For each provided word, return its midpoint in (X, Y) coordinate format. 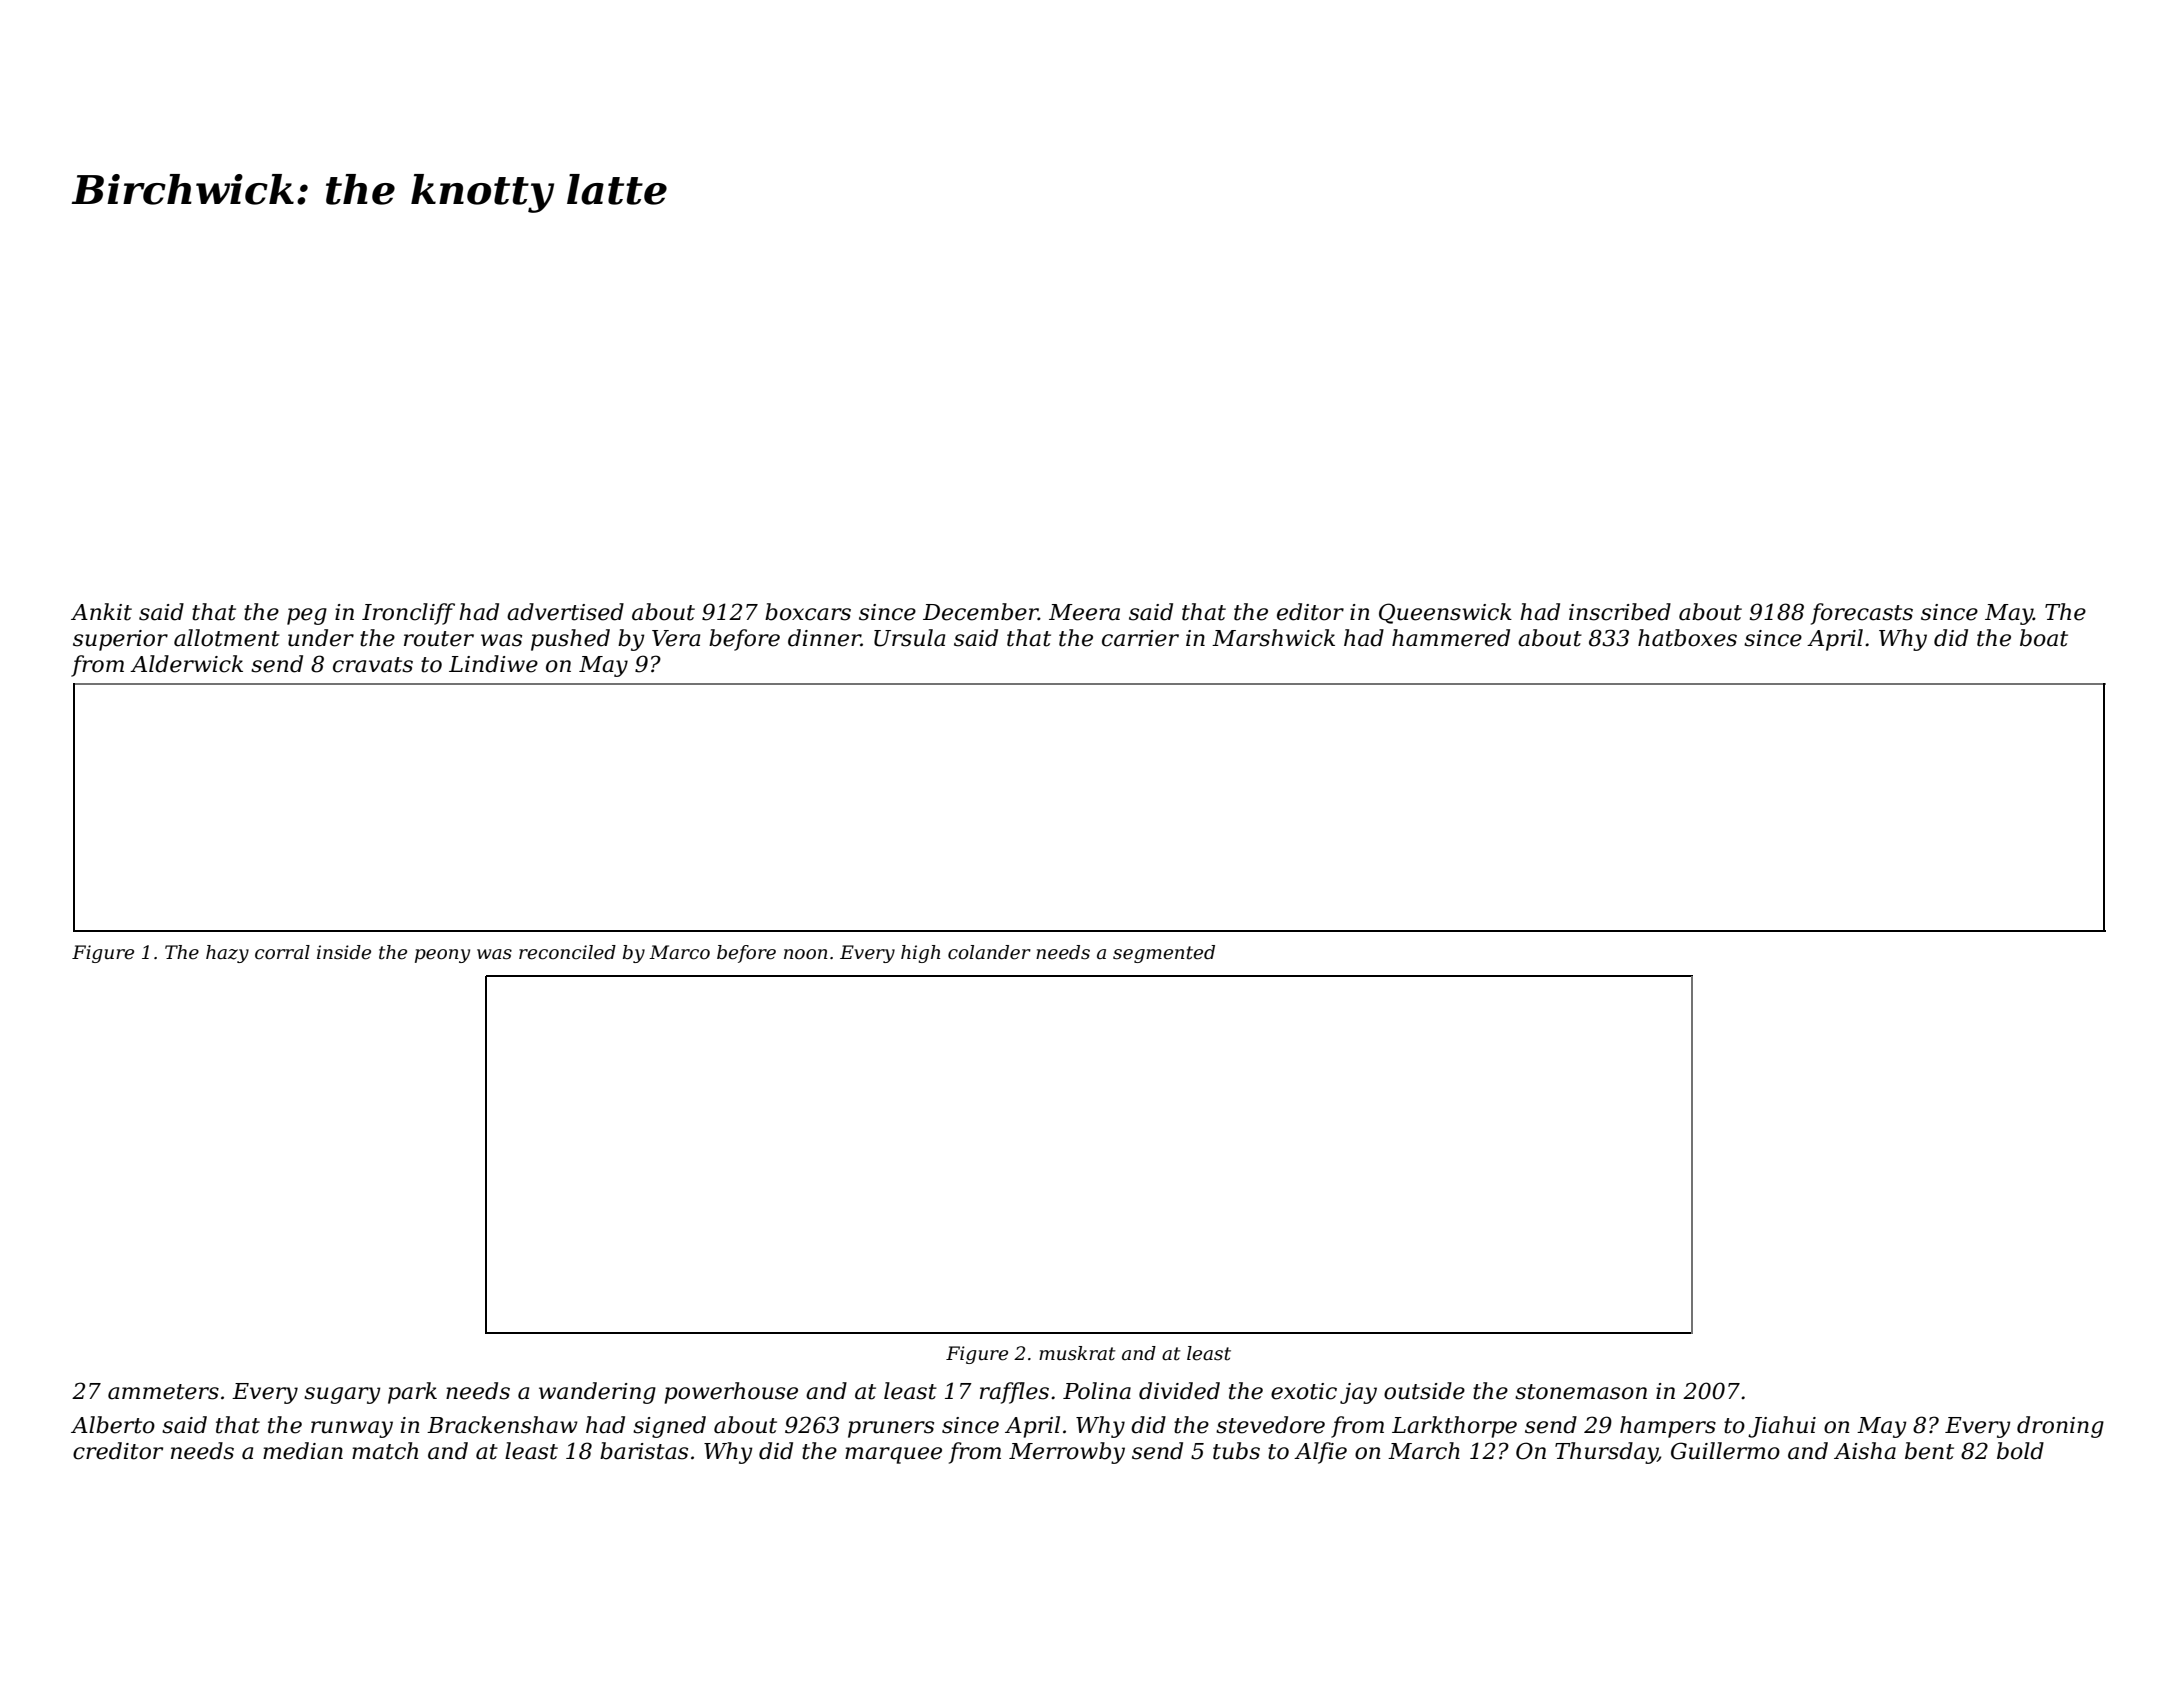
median (303, 1451)
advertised (565, 612)
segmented (1164, 954)
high (920, 954)
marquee (893, 1455)
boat (2044, 638)
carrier (1140, 638)
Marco (679, 952)
